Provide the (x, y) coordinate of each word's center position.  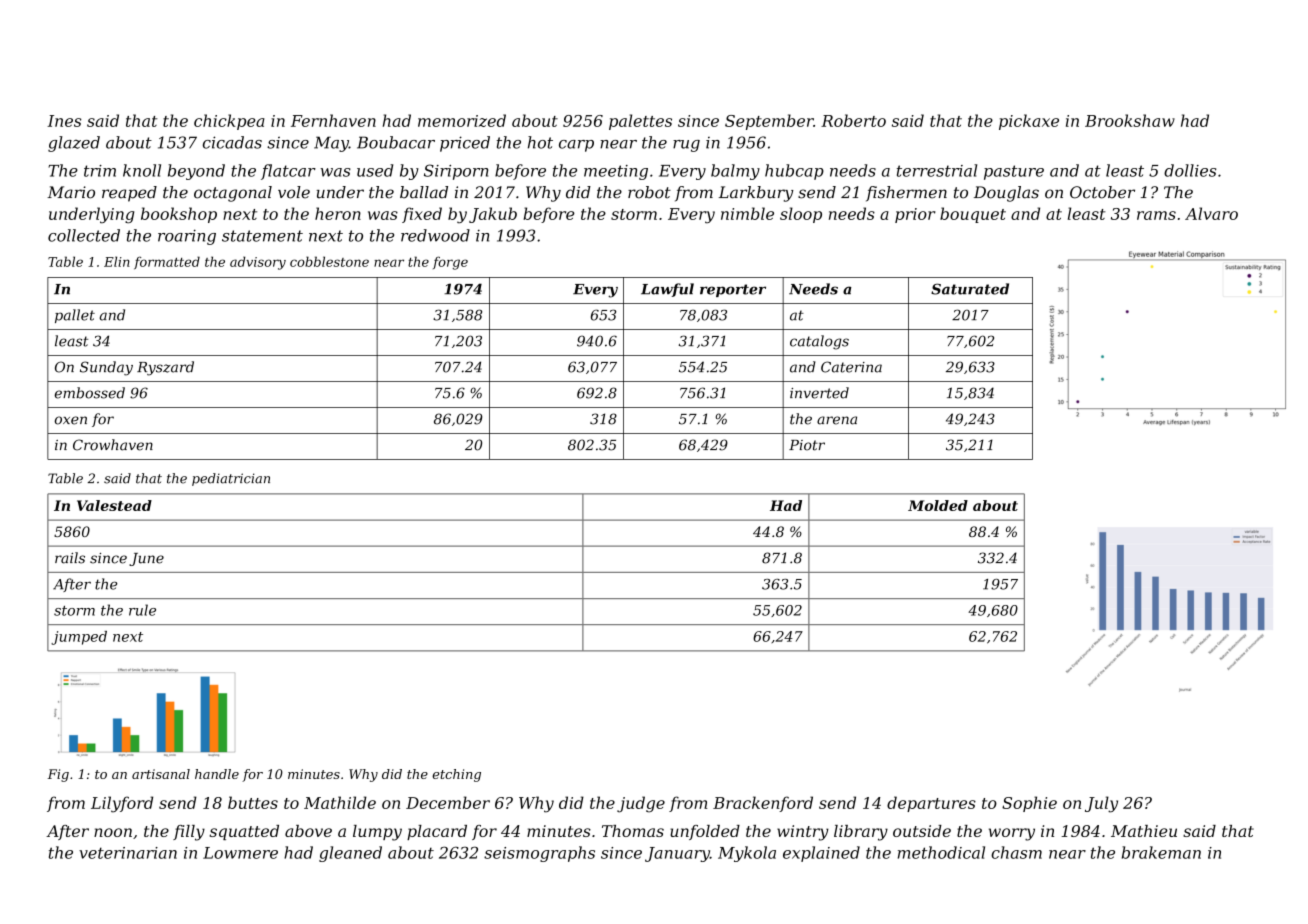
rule (142, 610)
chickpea (229, 122)
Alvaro (1211, 213)
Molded (938, 505)
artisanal (161, 774)
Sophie (1029, 804)
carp (576, 146)
